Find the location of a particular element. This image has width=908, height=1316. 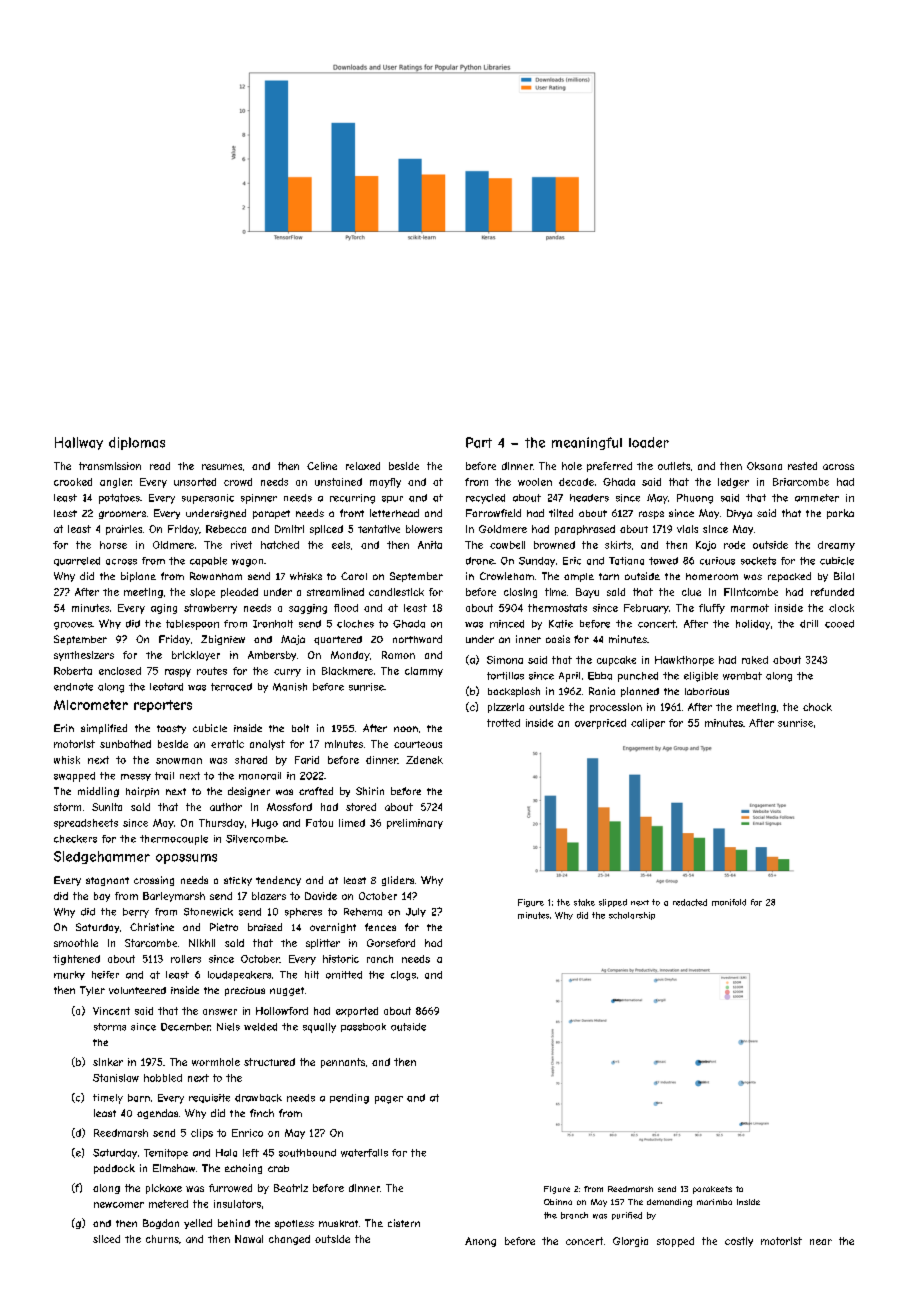

tablespoon is located at coordinates (192, 625).
